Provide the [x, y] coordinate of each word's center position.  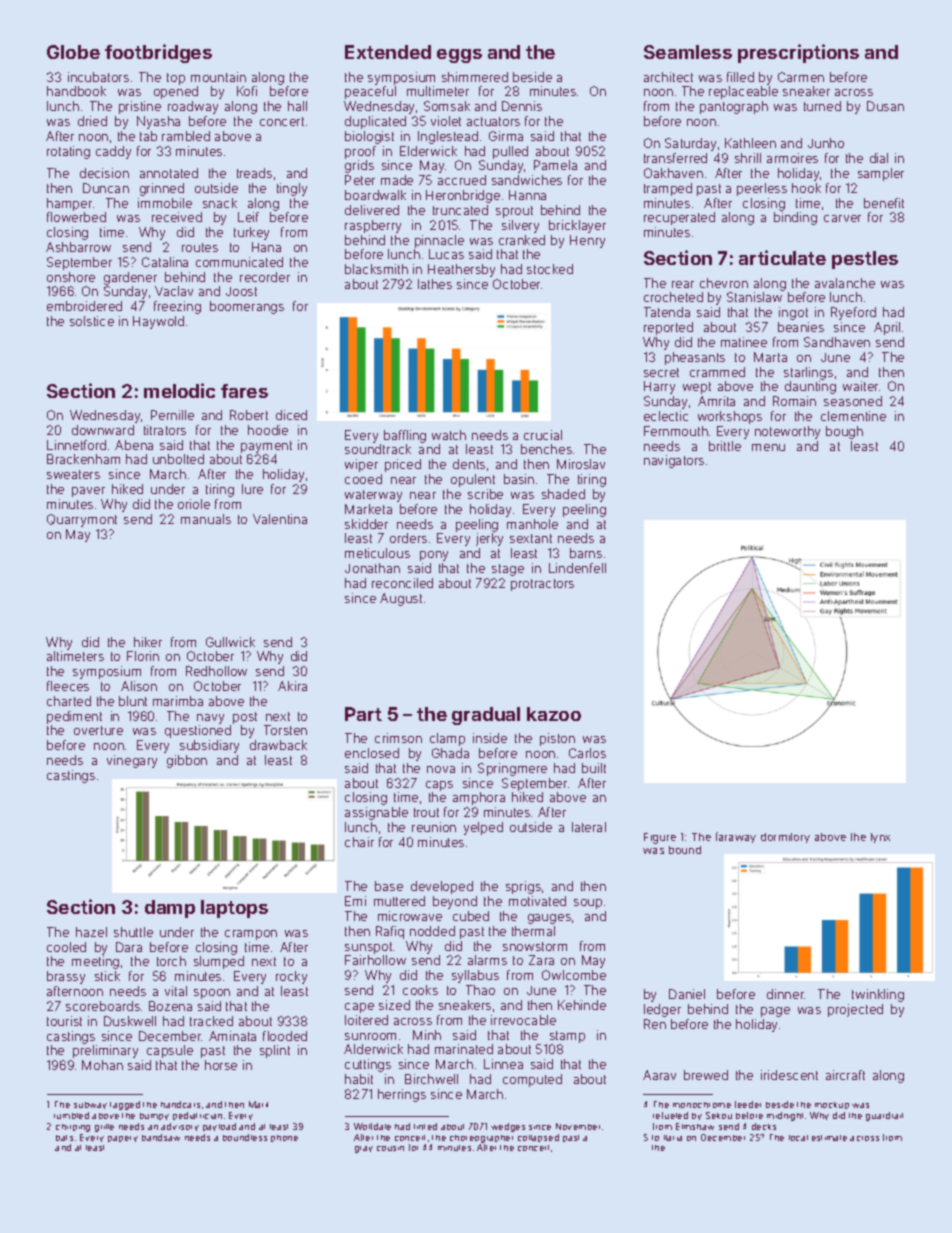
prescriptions [798, 53]
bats [64, 1138]
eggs [459, 56]
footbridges [158, 53]
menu [768, 447]
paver [88, 492]
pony [434, 556]
